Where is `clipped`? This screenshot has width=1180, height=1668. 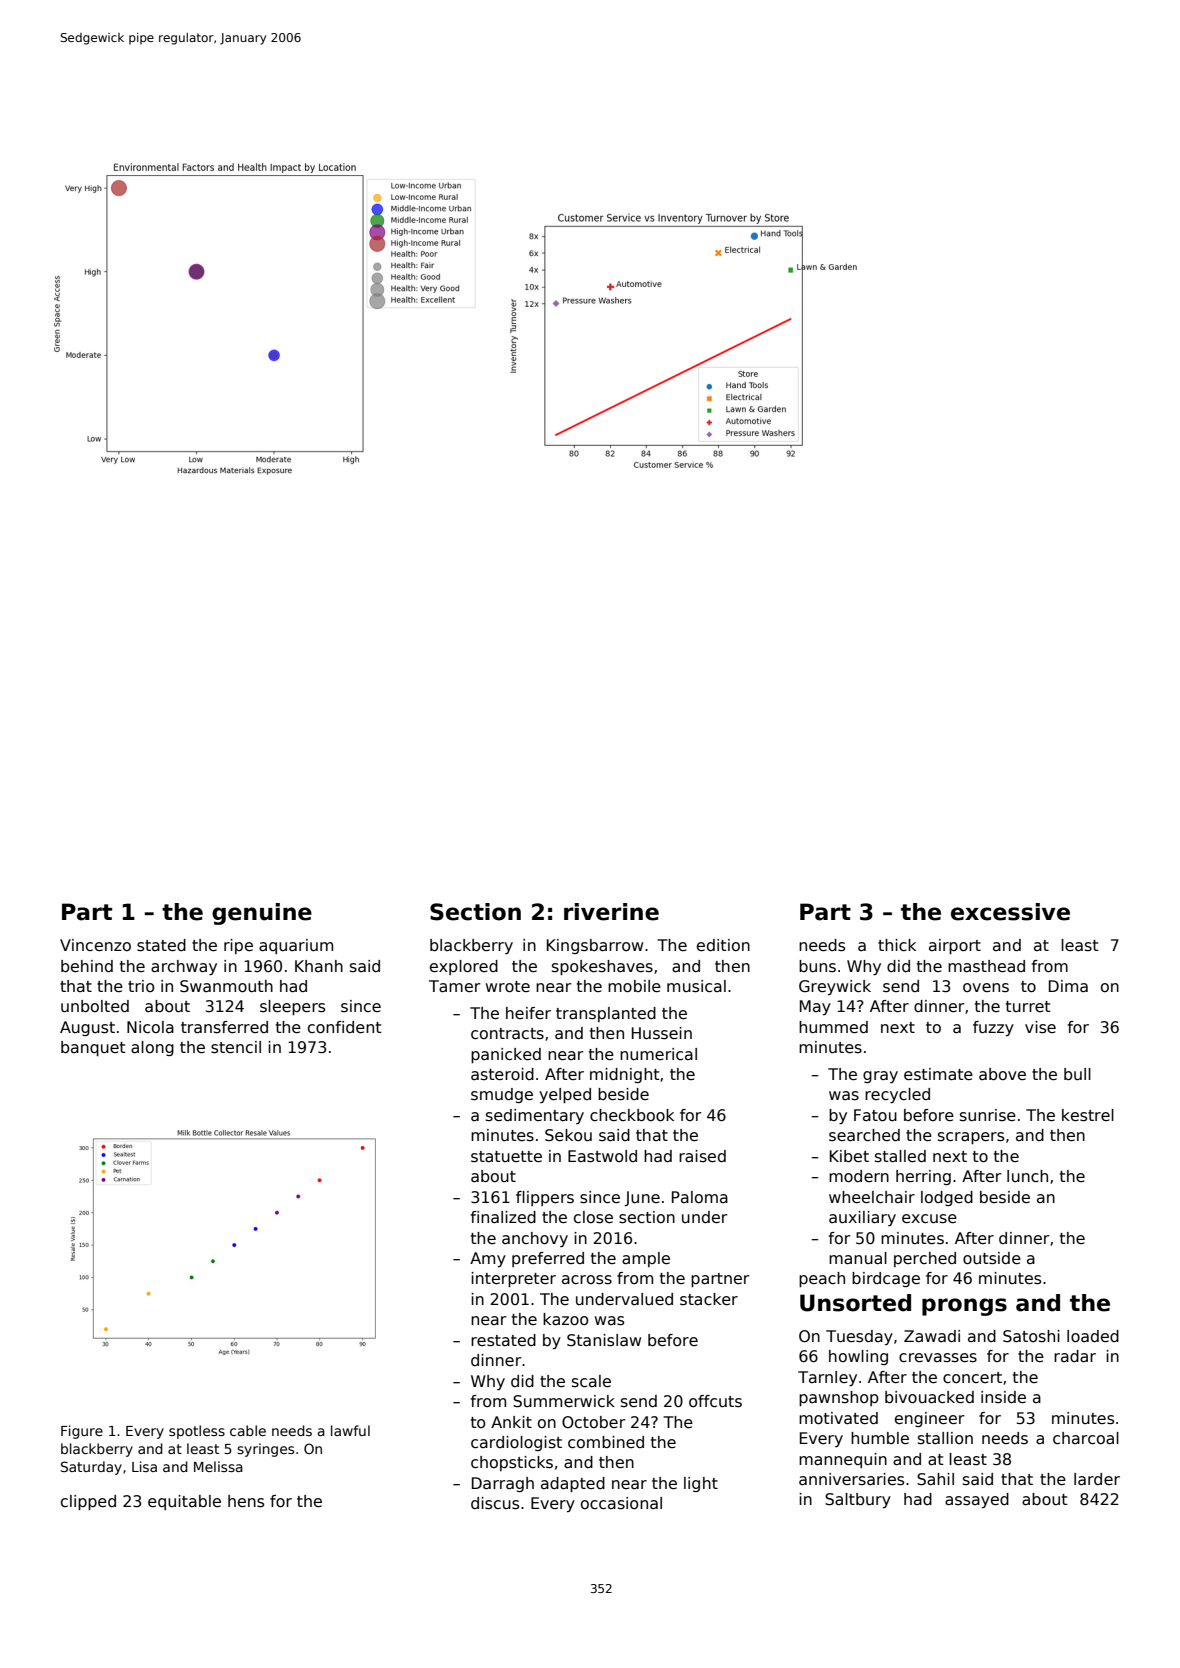 clipped is located at coordinates (88, 1502).
